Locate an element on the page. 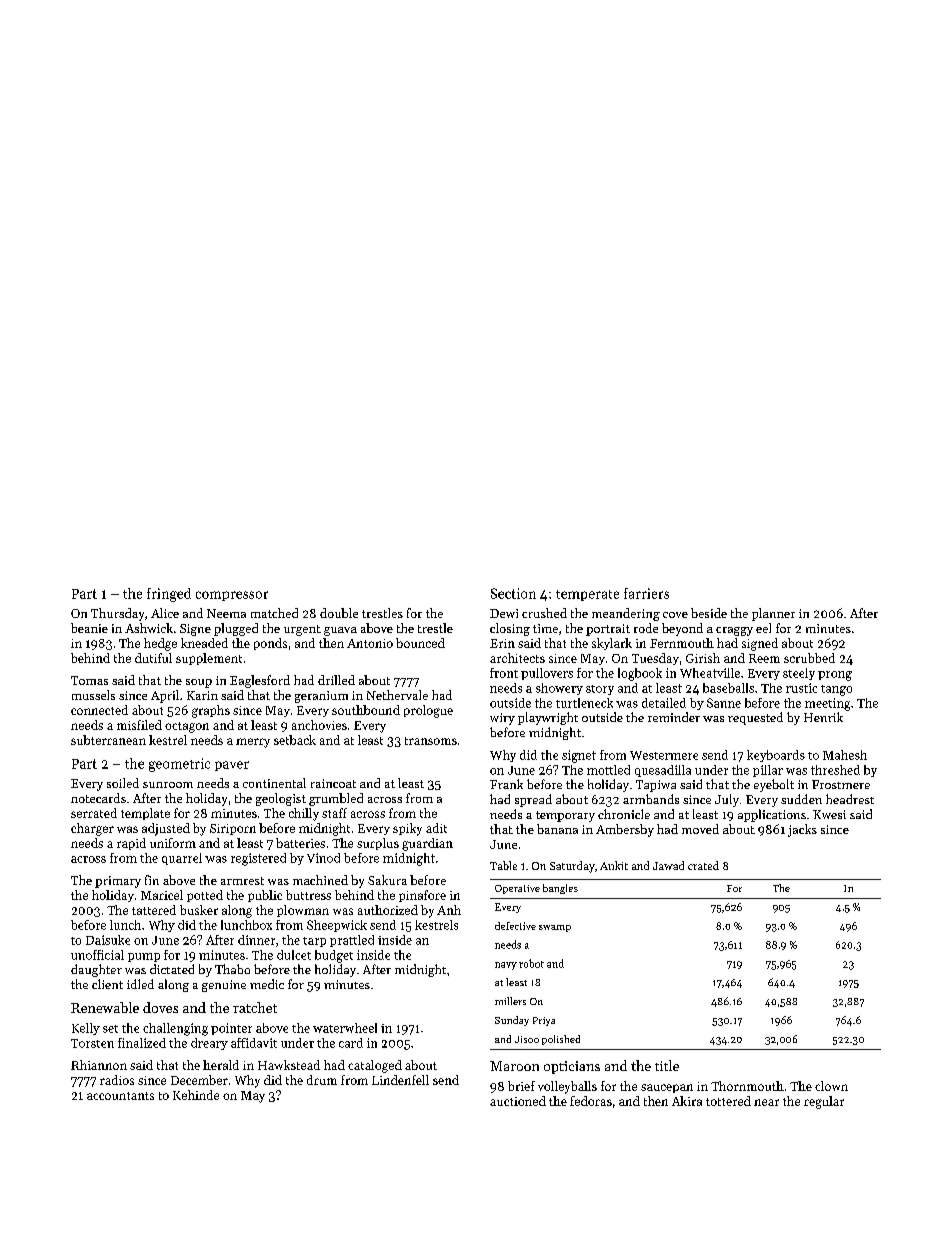 This page has height=1233, width=952. double is located at coordinates (339, 613).
